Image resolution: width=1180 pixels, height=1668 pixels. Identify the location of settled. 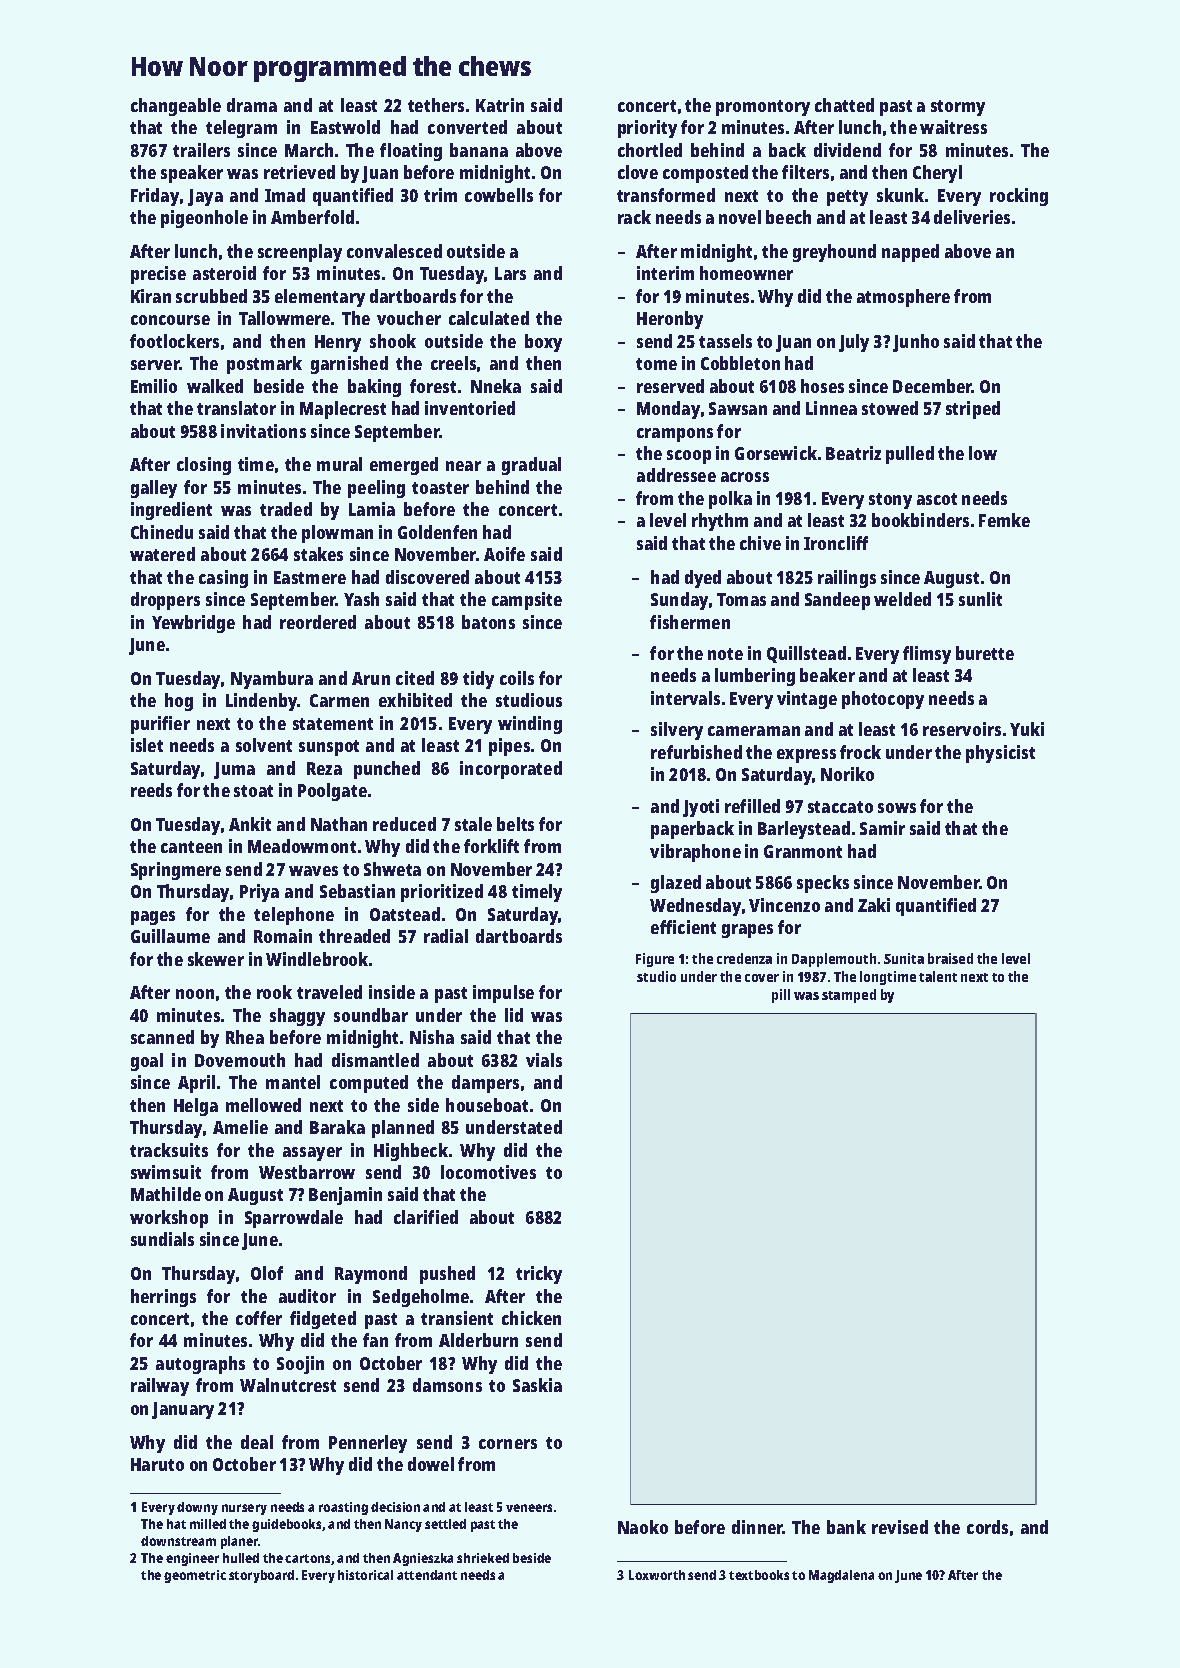
(445, 1524).
